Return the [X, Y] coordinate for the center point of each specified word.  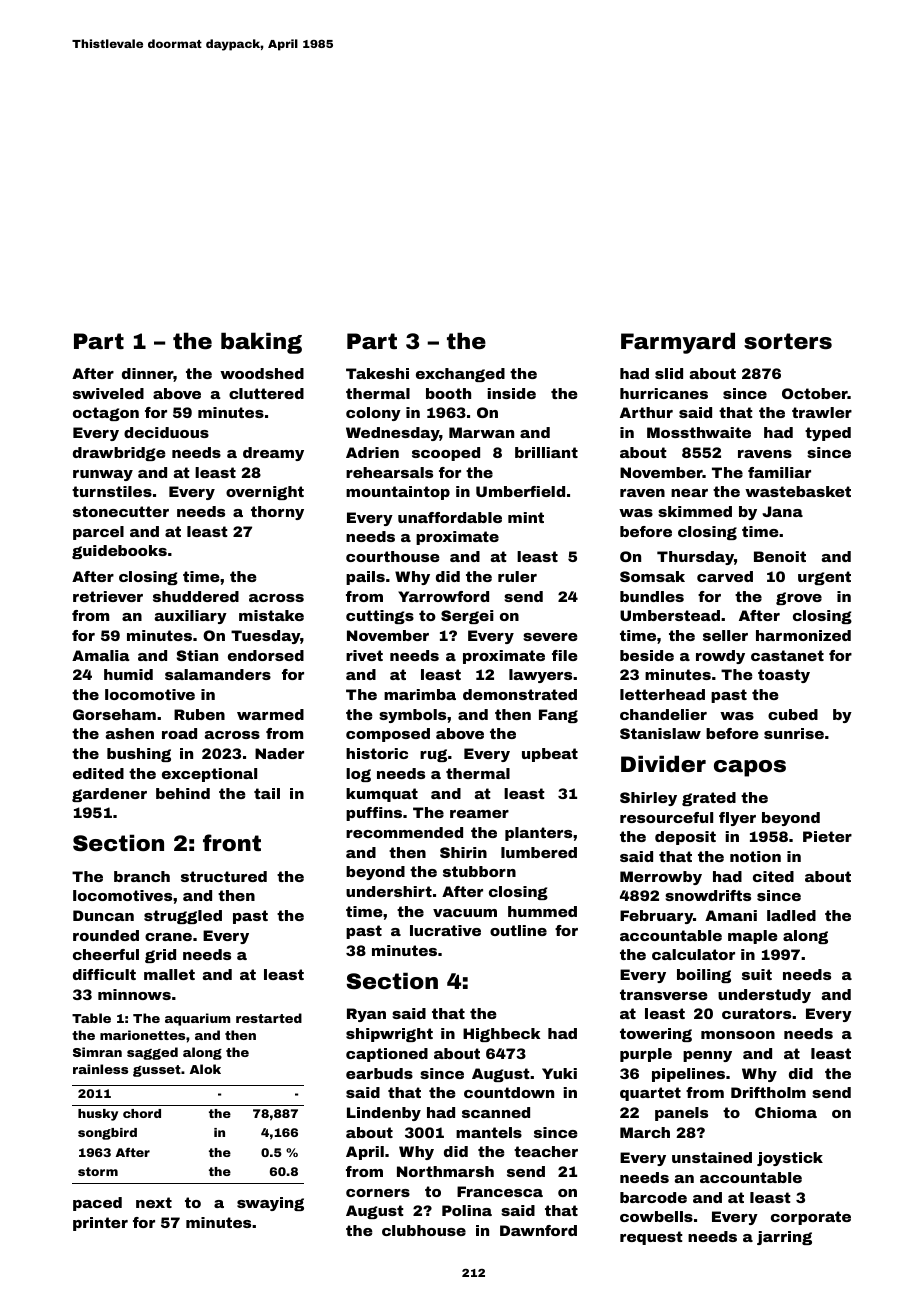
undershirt [389, 891]
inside [512, 393]
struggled [183, 917]
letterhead [662, 694]
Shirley [648, 799]
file [565, 655]
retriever [108, 596]
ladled [791, 915]
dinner [148, 375]
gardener [109, 795]
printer [100, 1224]
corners [378, 1193]
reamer [479, 814]
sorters [788, 341]
